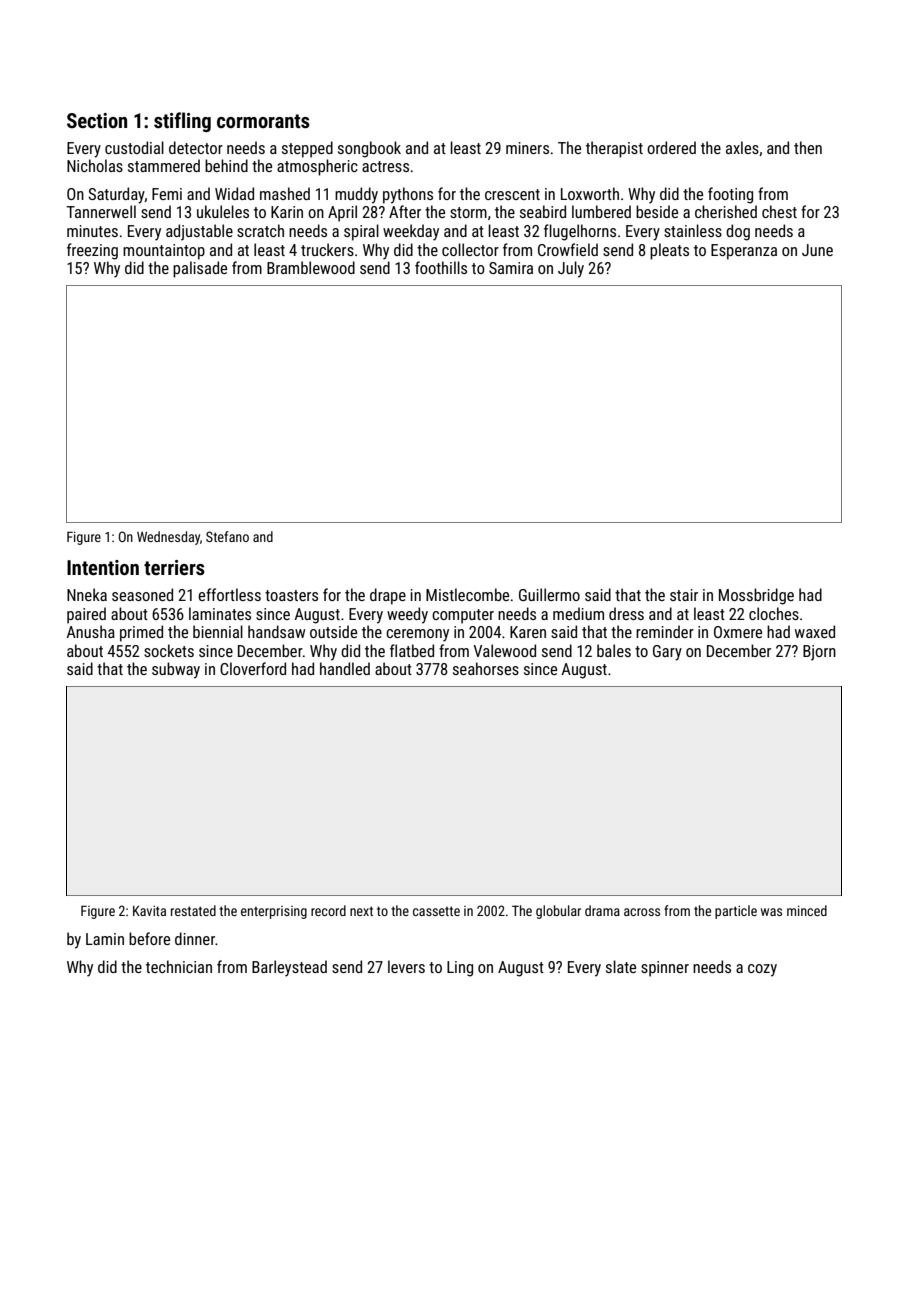  Describe the element at coordinates (92, 251) in the screenshot. I see `freezing` at that location.
